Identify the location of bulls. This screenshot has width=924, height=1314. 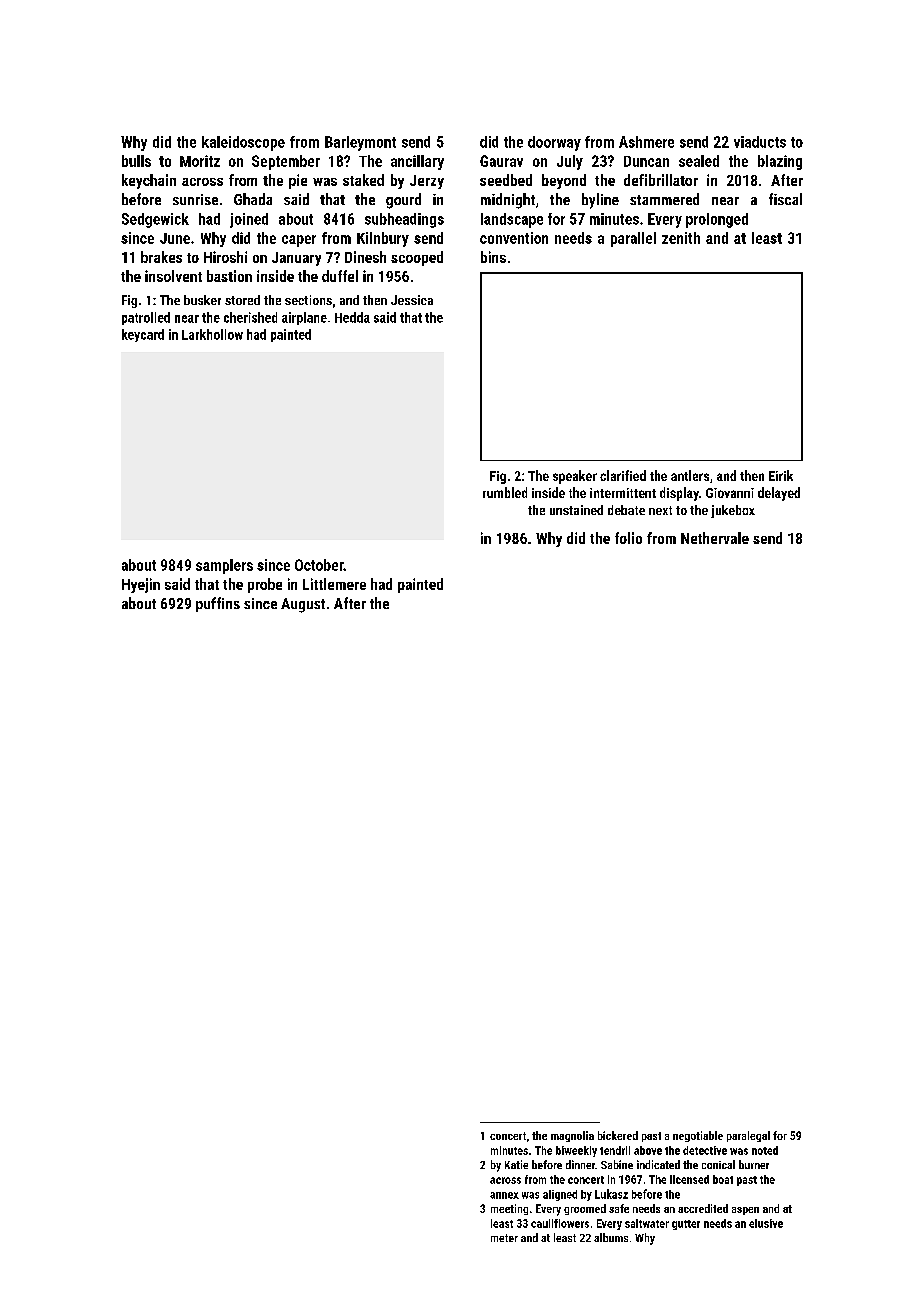
(136, 161).
